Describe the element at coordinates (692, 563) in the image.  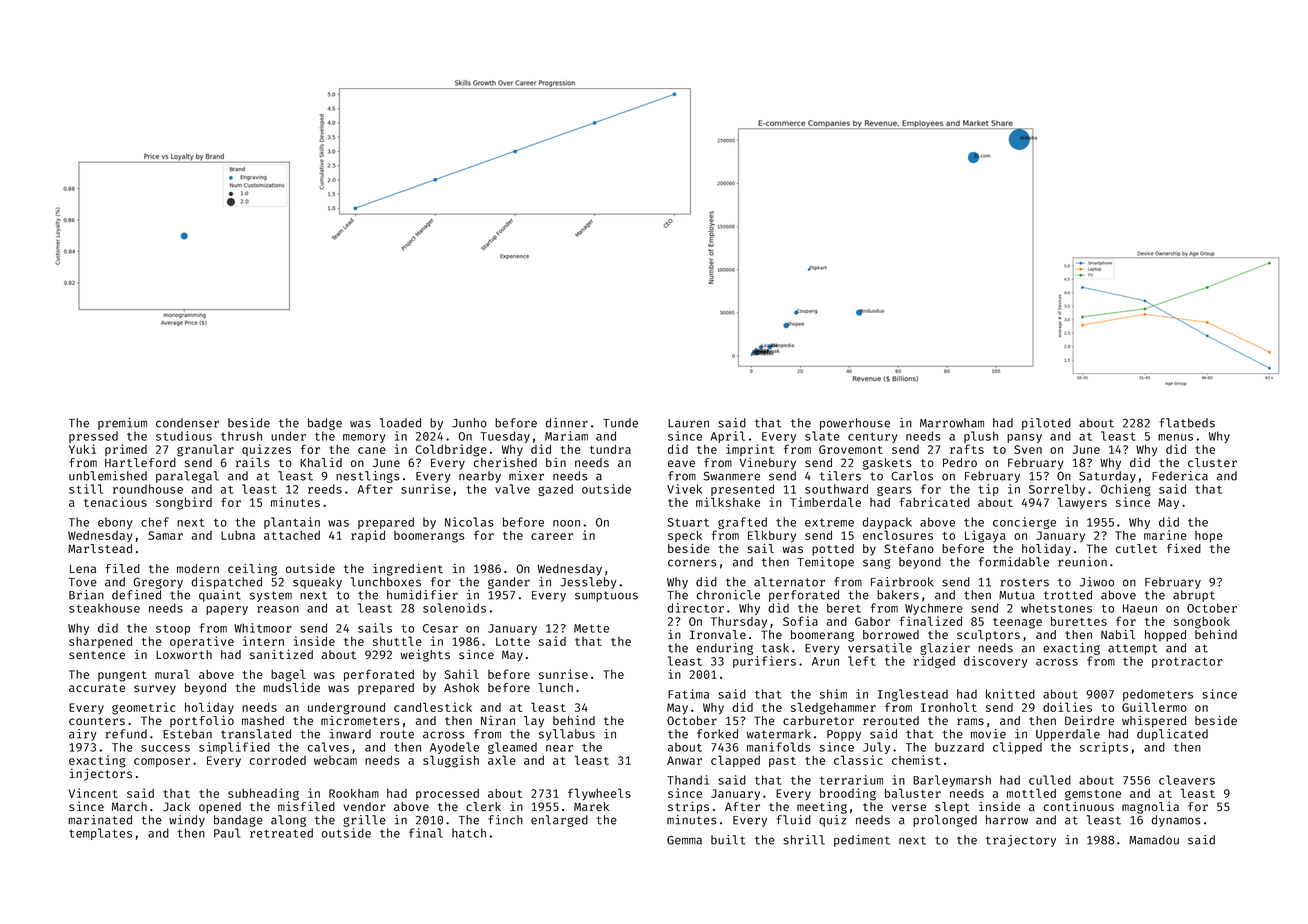
I see `corners` at that location.
